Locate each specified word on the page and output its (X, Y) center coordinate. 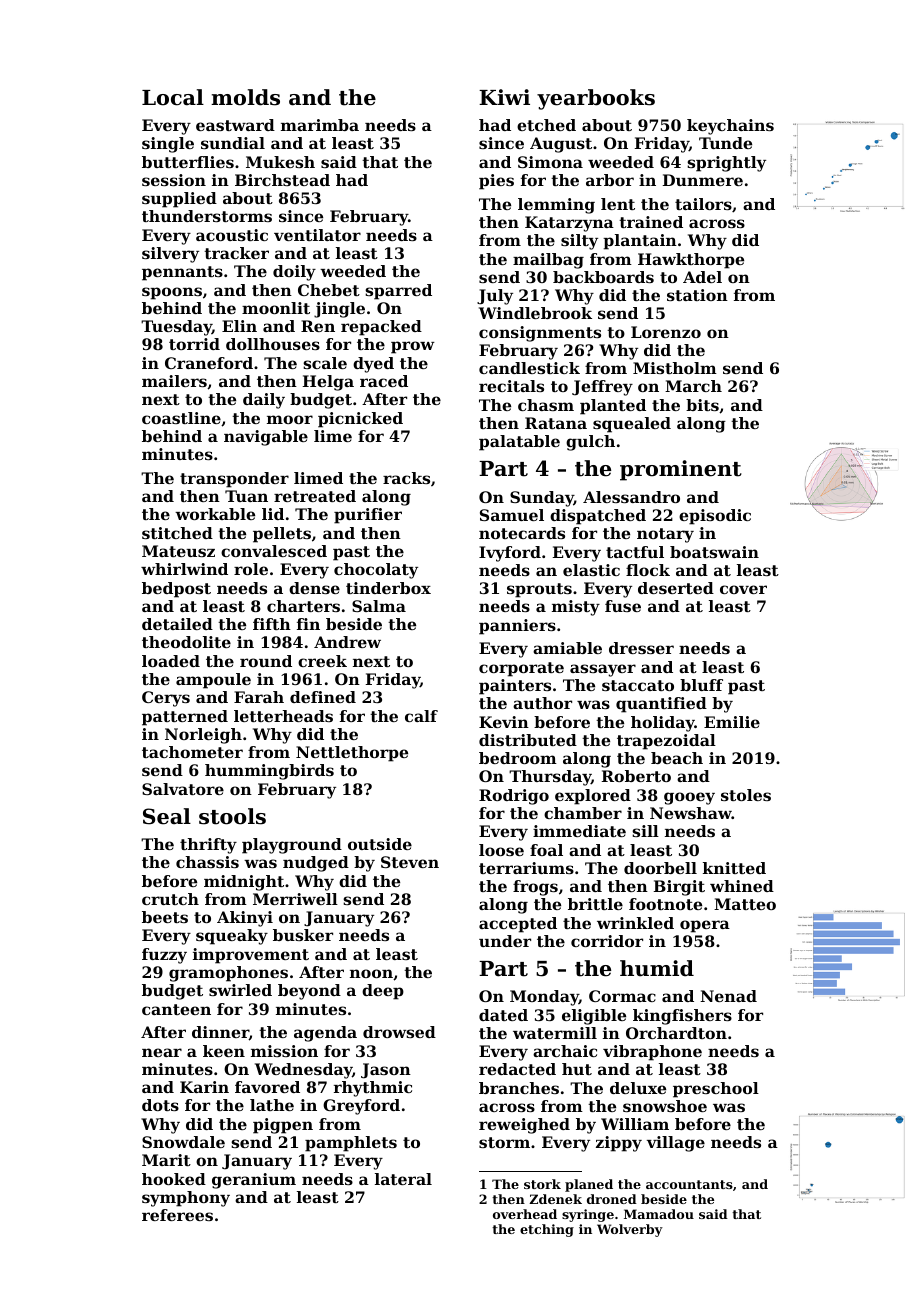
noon (371, 973)
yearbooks (596, 99)
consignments (540, 334)
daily (264, 401)
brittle (595, 904)
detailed (177, 624)
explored (593, 797)
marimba (320, 125)
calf (421, 716)
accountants (689, 1184)
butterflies (188, 162)
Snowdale (183, 1142)
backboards (603, 277)
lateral (403, 1179)
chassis (207, 862)
